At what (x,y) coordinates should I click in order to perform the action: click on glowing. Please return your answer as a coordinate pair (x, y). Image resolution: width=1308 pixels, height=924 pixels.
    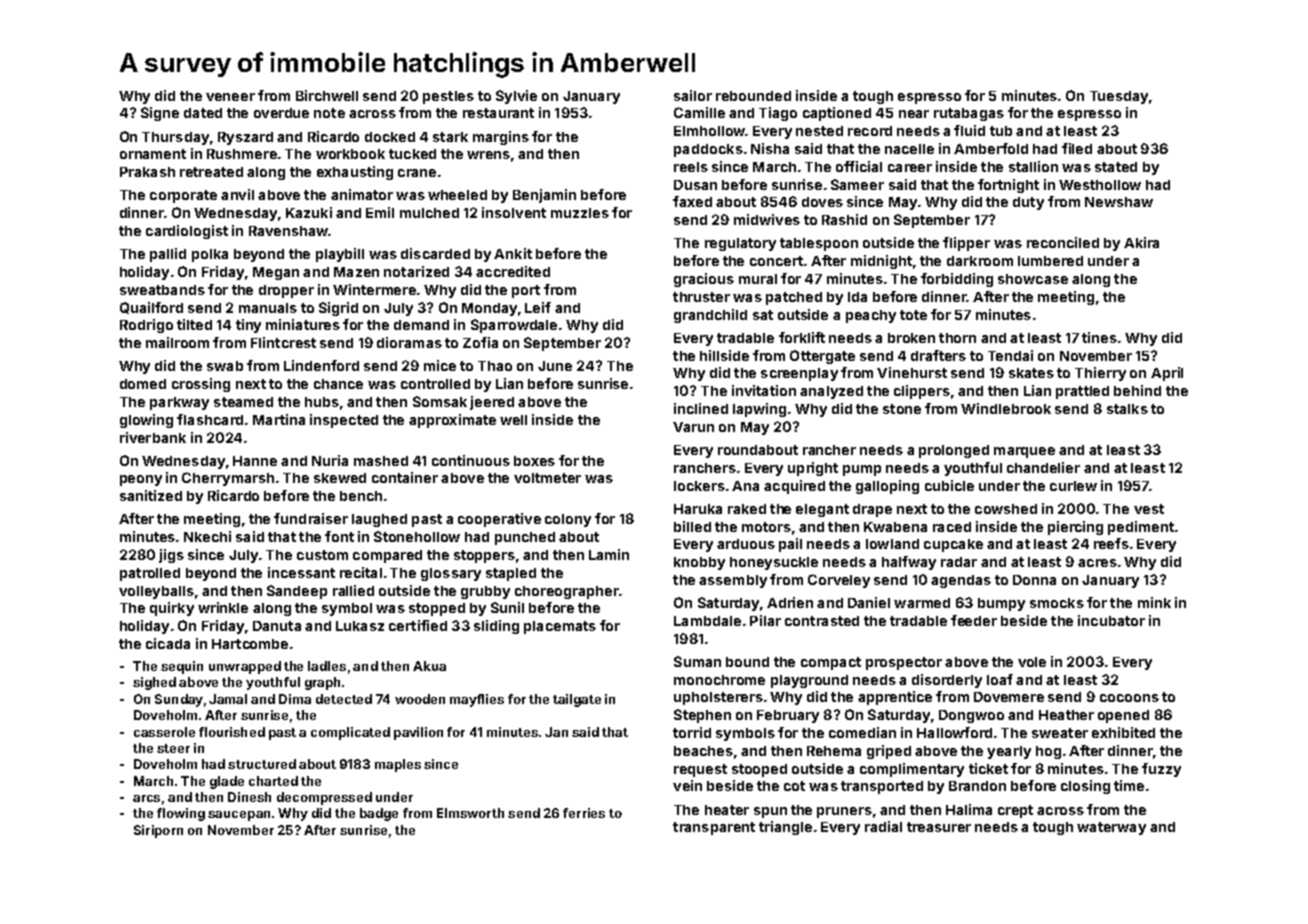
    Looking at the image, I should click on (146, 421).
